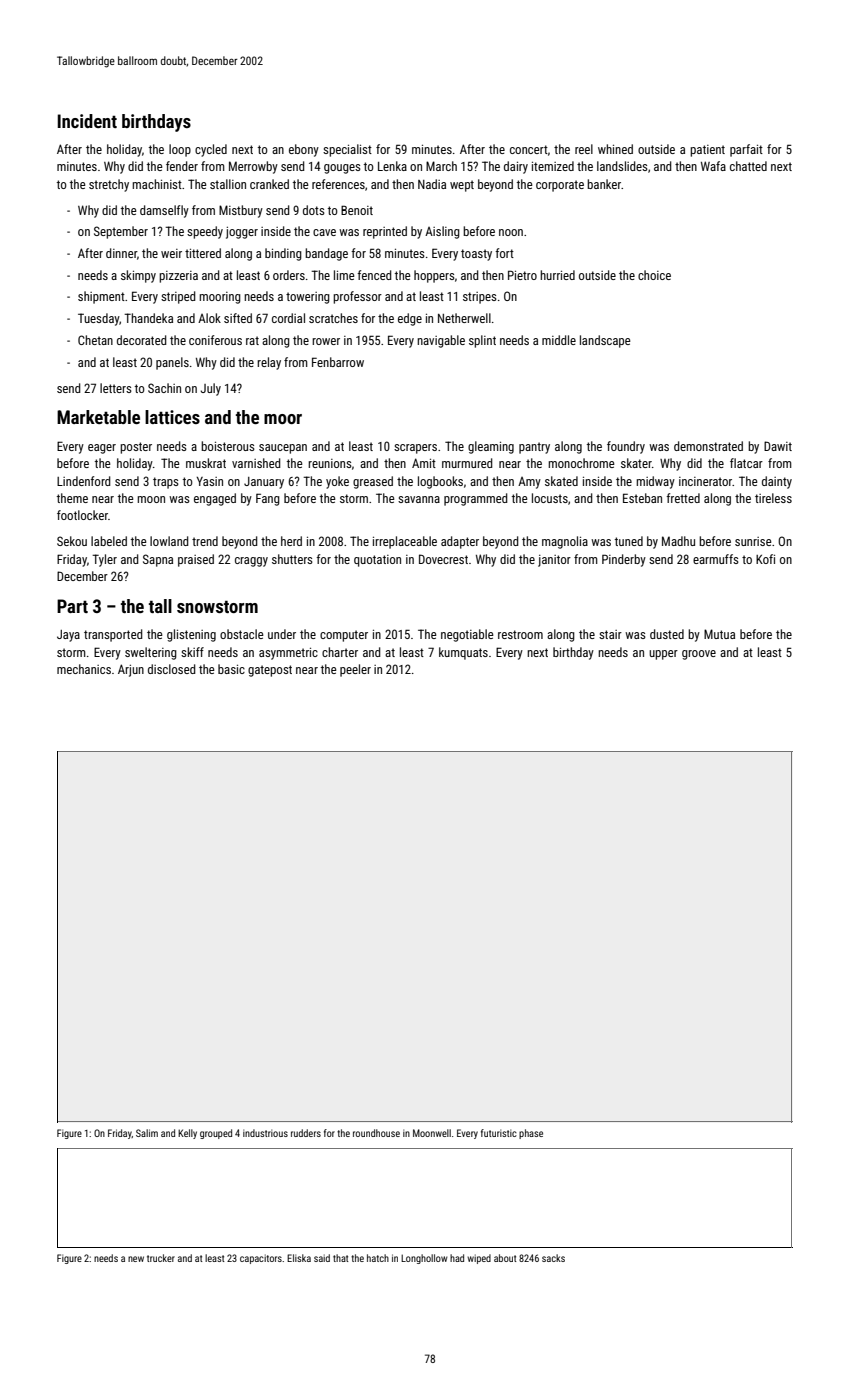  I want to click on peeler, so click(355, 670).
